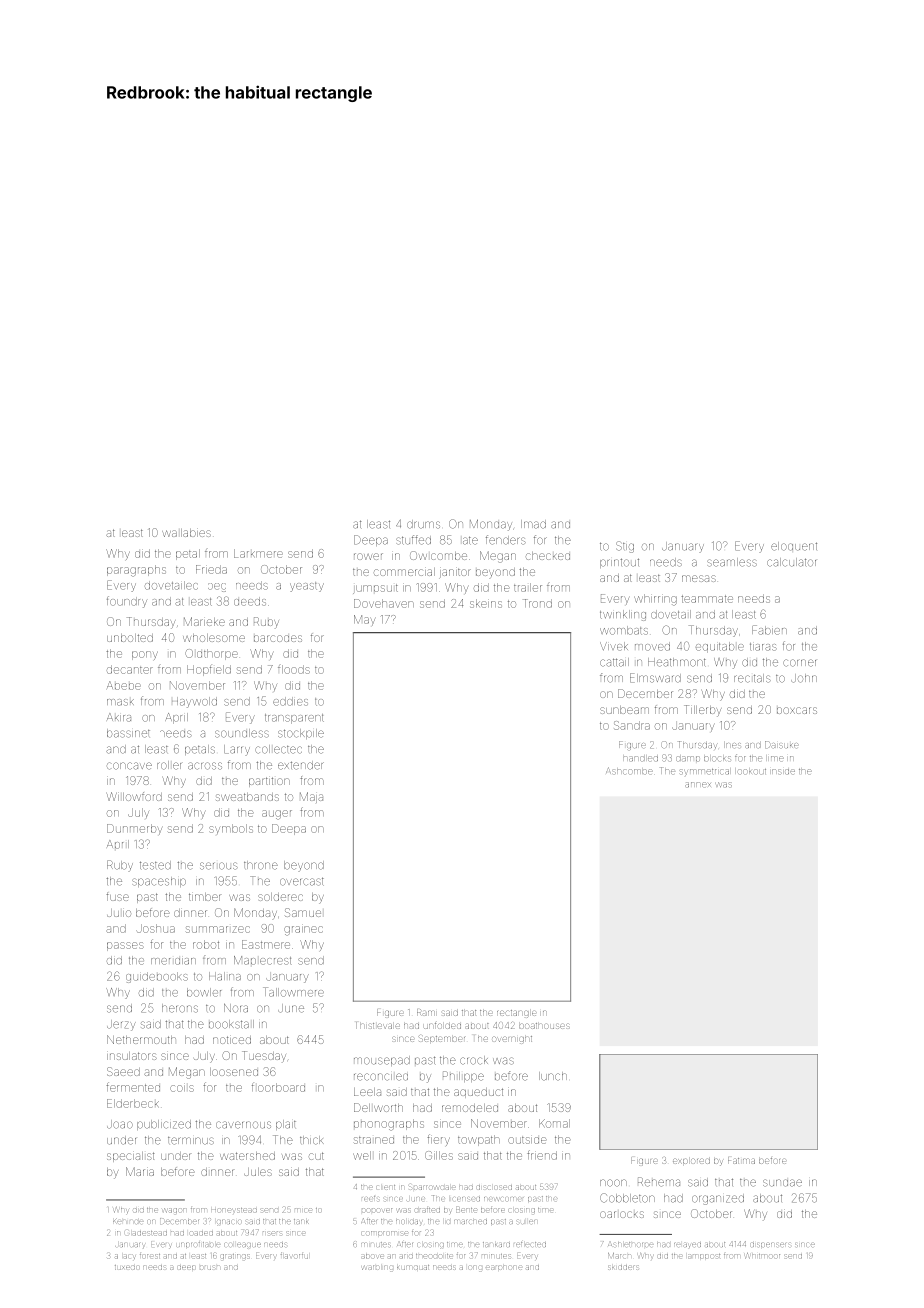 The width and height of the screenshot is (924, 1308). Describe the element at coordinates (794, 546) in the screenshot. I see `eloquent` at that location.
